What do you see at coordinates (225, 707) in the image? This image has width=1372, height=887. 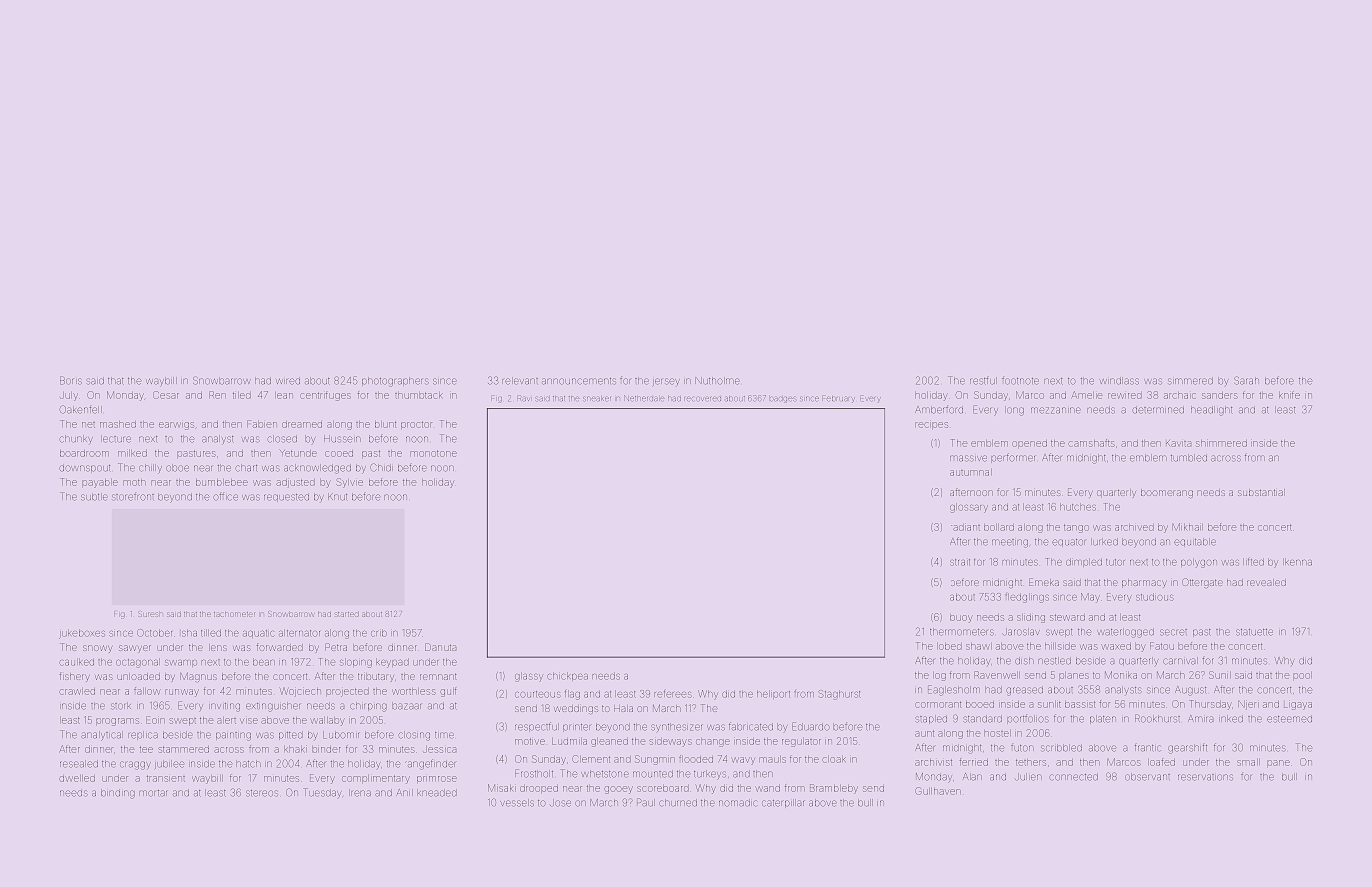 I see `inviting` at bounding box center [225, 707].
